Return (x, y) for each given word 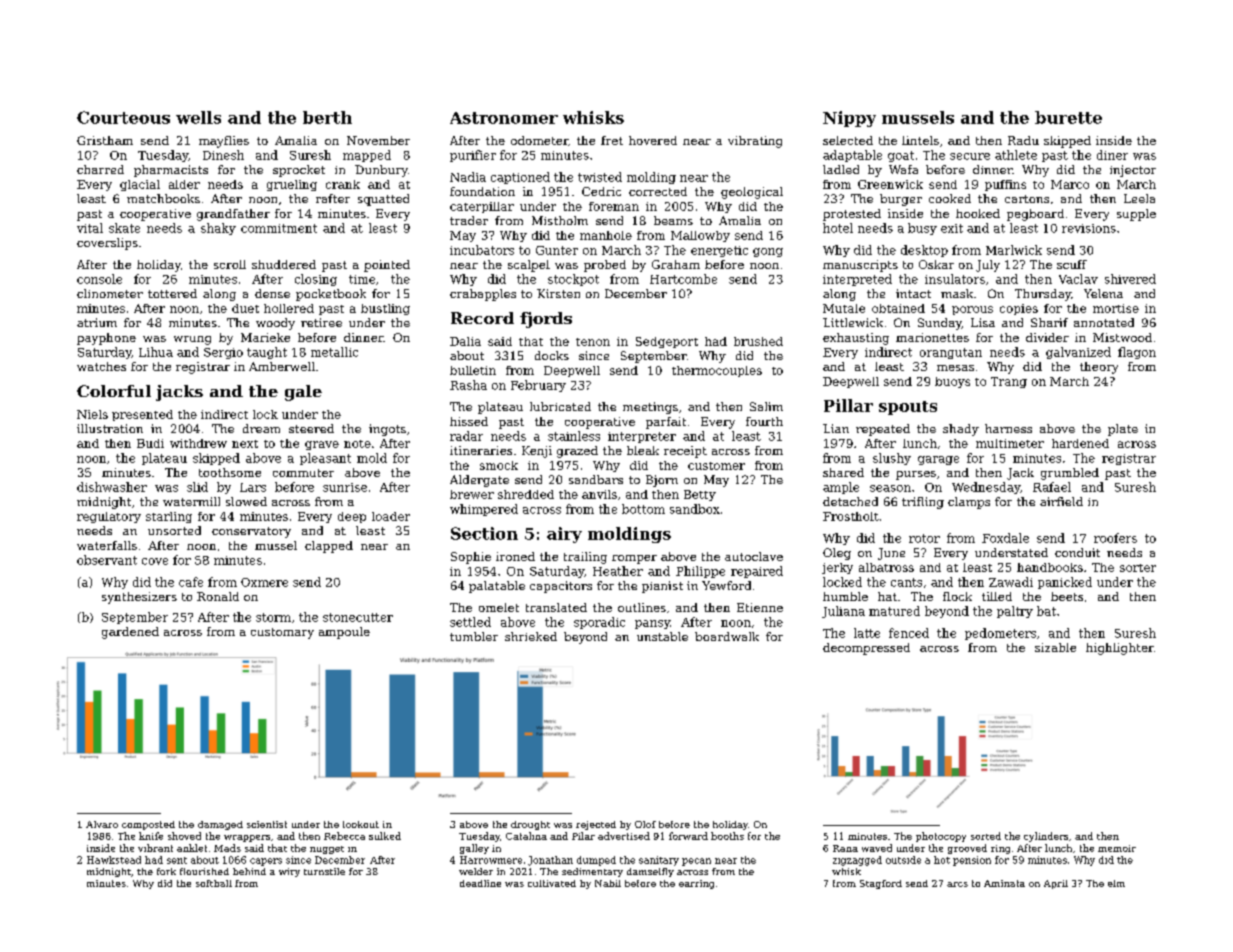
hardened (1080, 443)
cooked (950, 198)
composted (148, 825)
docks (552, 355)
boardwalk (727, 636)
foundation (482, 191)
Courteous (123, 117)
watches (101, 366)
